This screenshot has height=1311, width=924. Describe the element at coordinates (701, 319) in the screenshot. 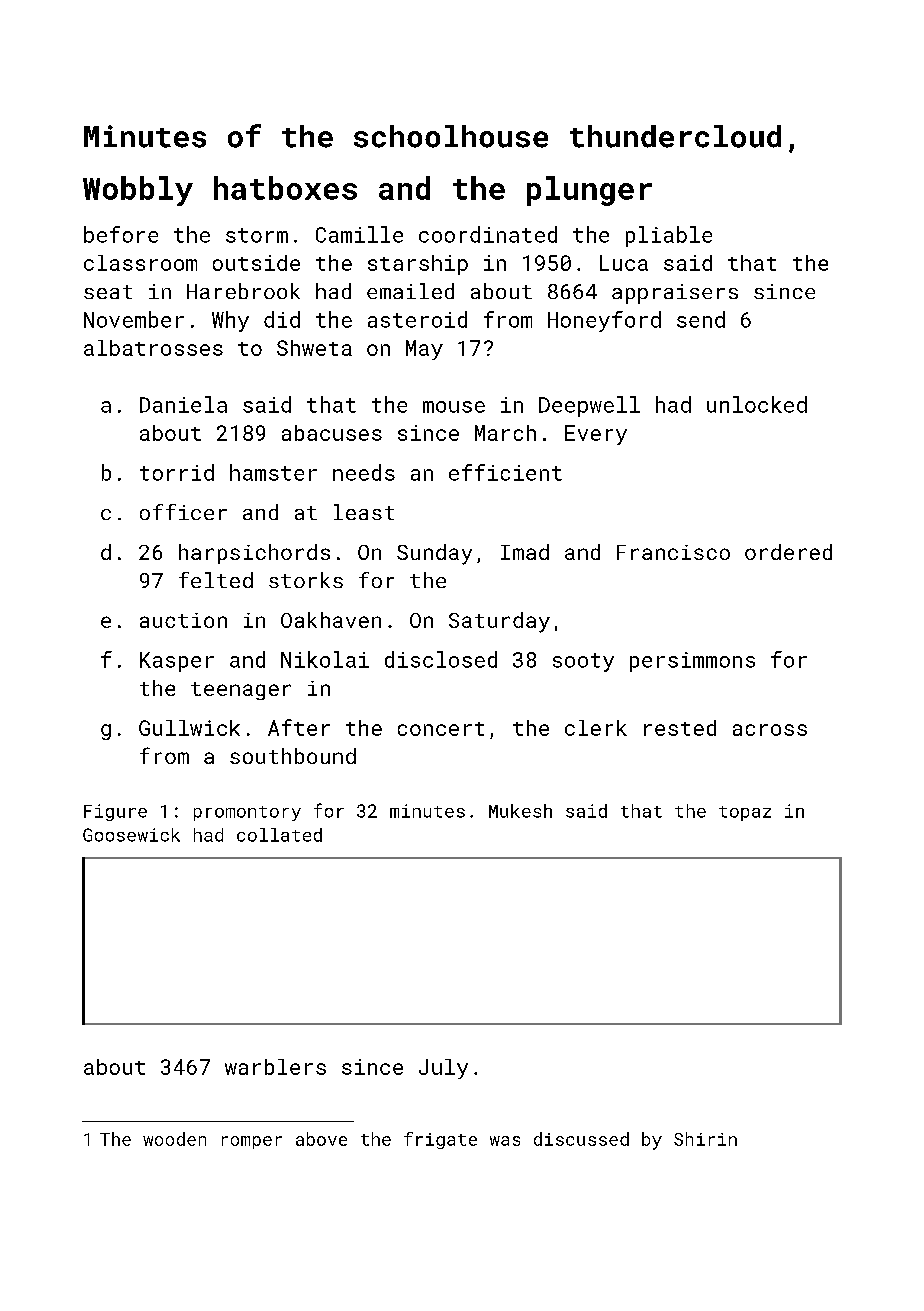

I see `send` at that location.
